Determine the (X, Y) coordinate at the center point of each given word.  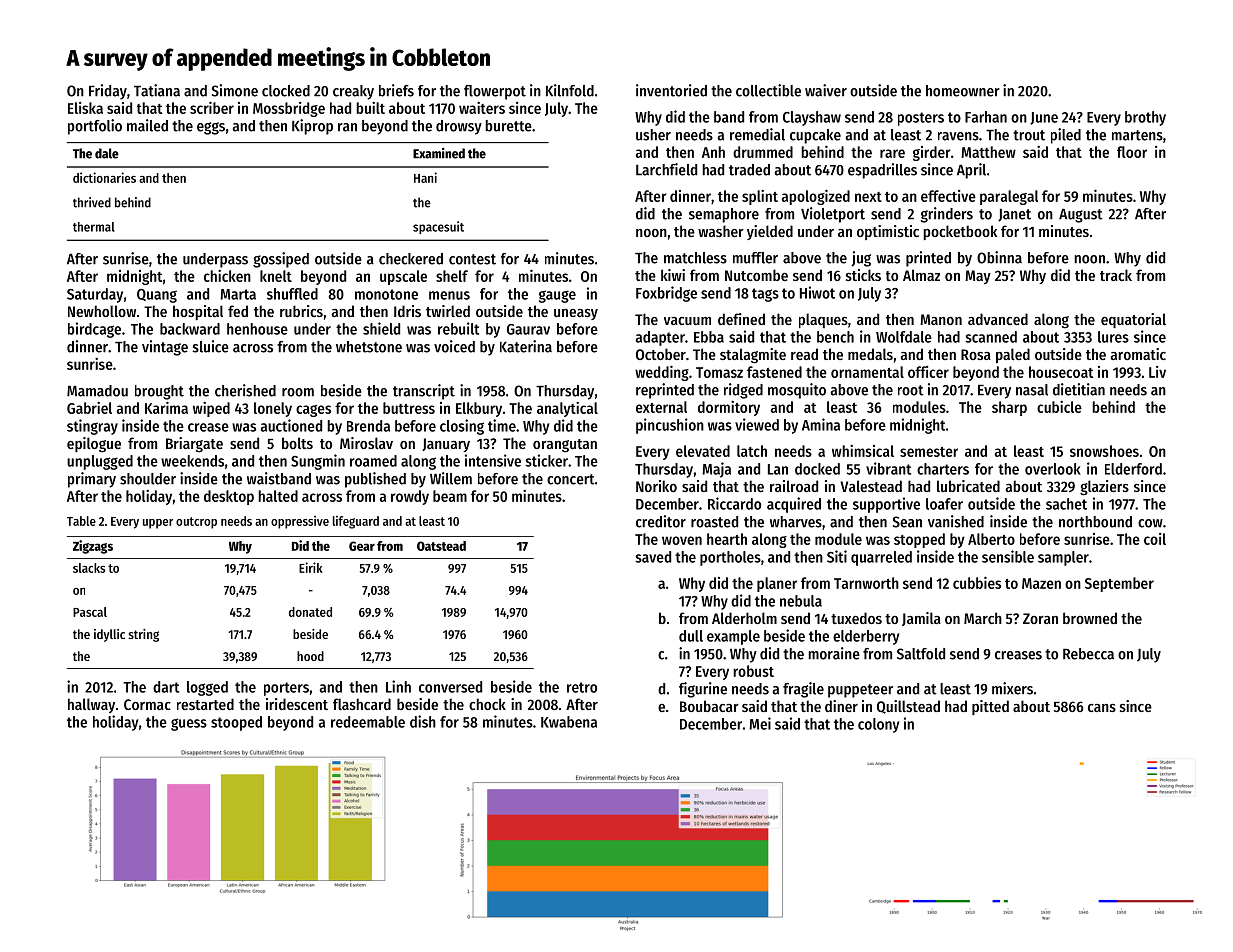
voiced (454, 346)
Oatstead (441, 546)
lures (1113, 337)
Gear (362, 546)
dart (166, 687)
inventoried (671, 90)
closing (462, 427)
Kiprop (312, 127)
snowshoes (1104, 451)
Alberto (991, 539)
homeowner (963, 91)
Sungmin (318, 462)
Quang (157, 296)
